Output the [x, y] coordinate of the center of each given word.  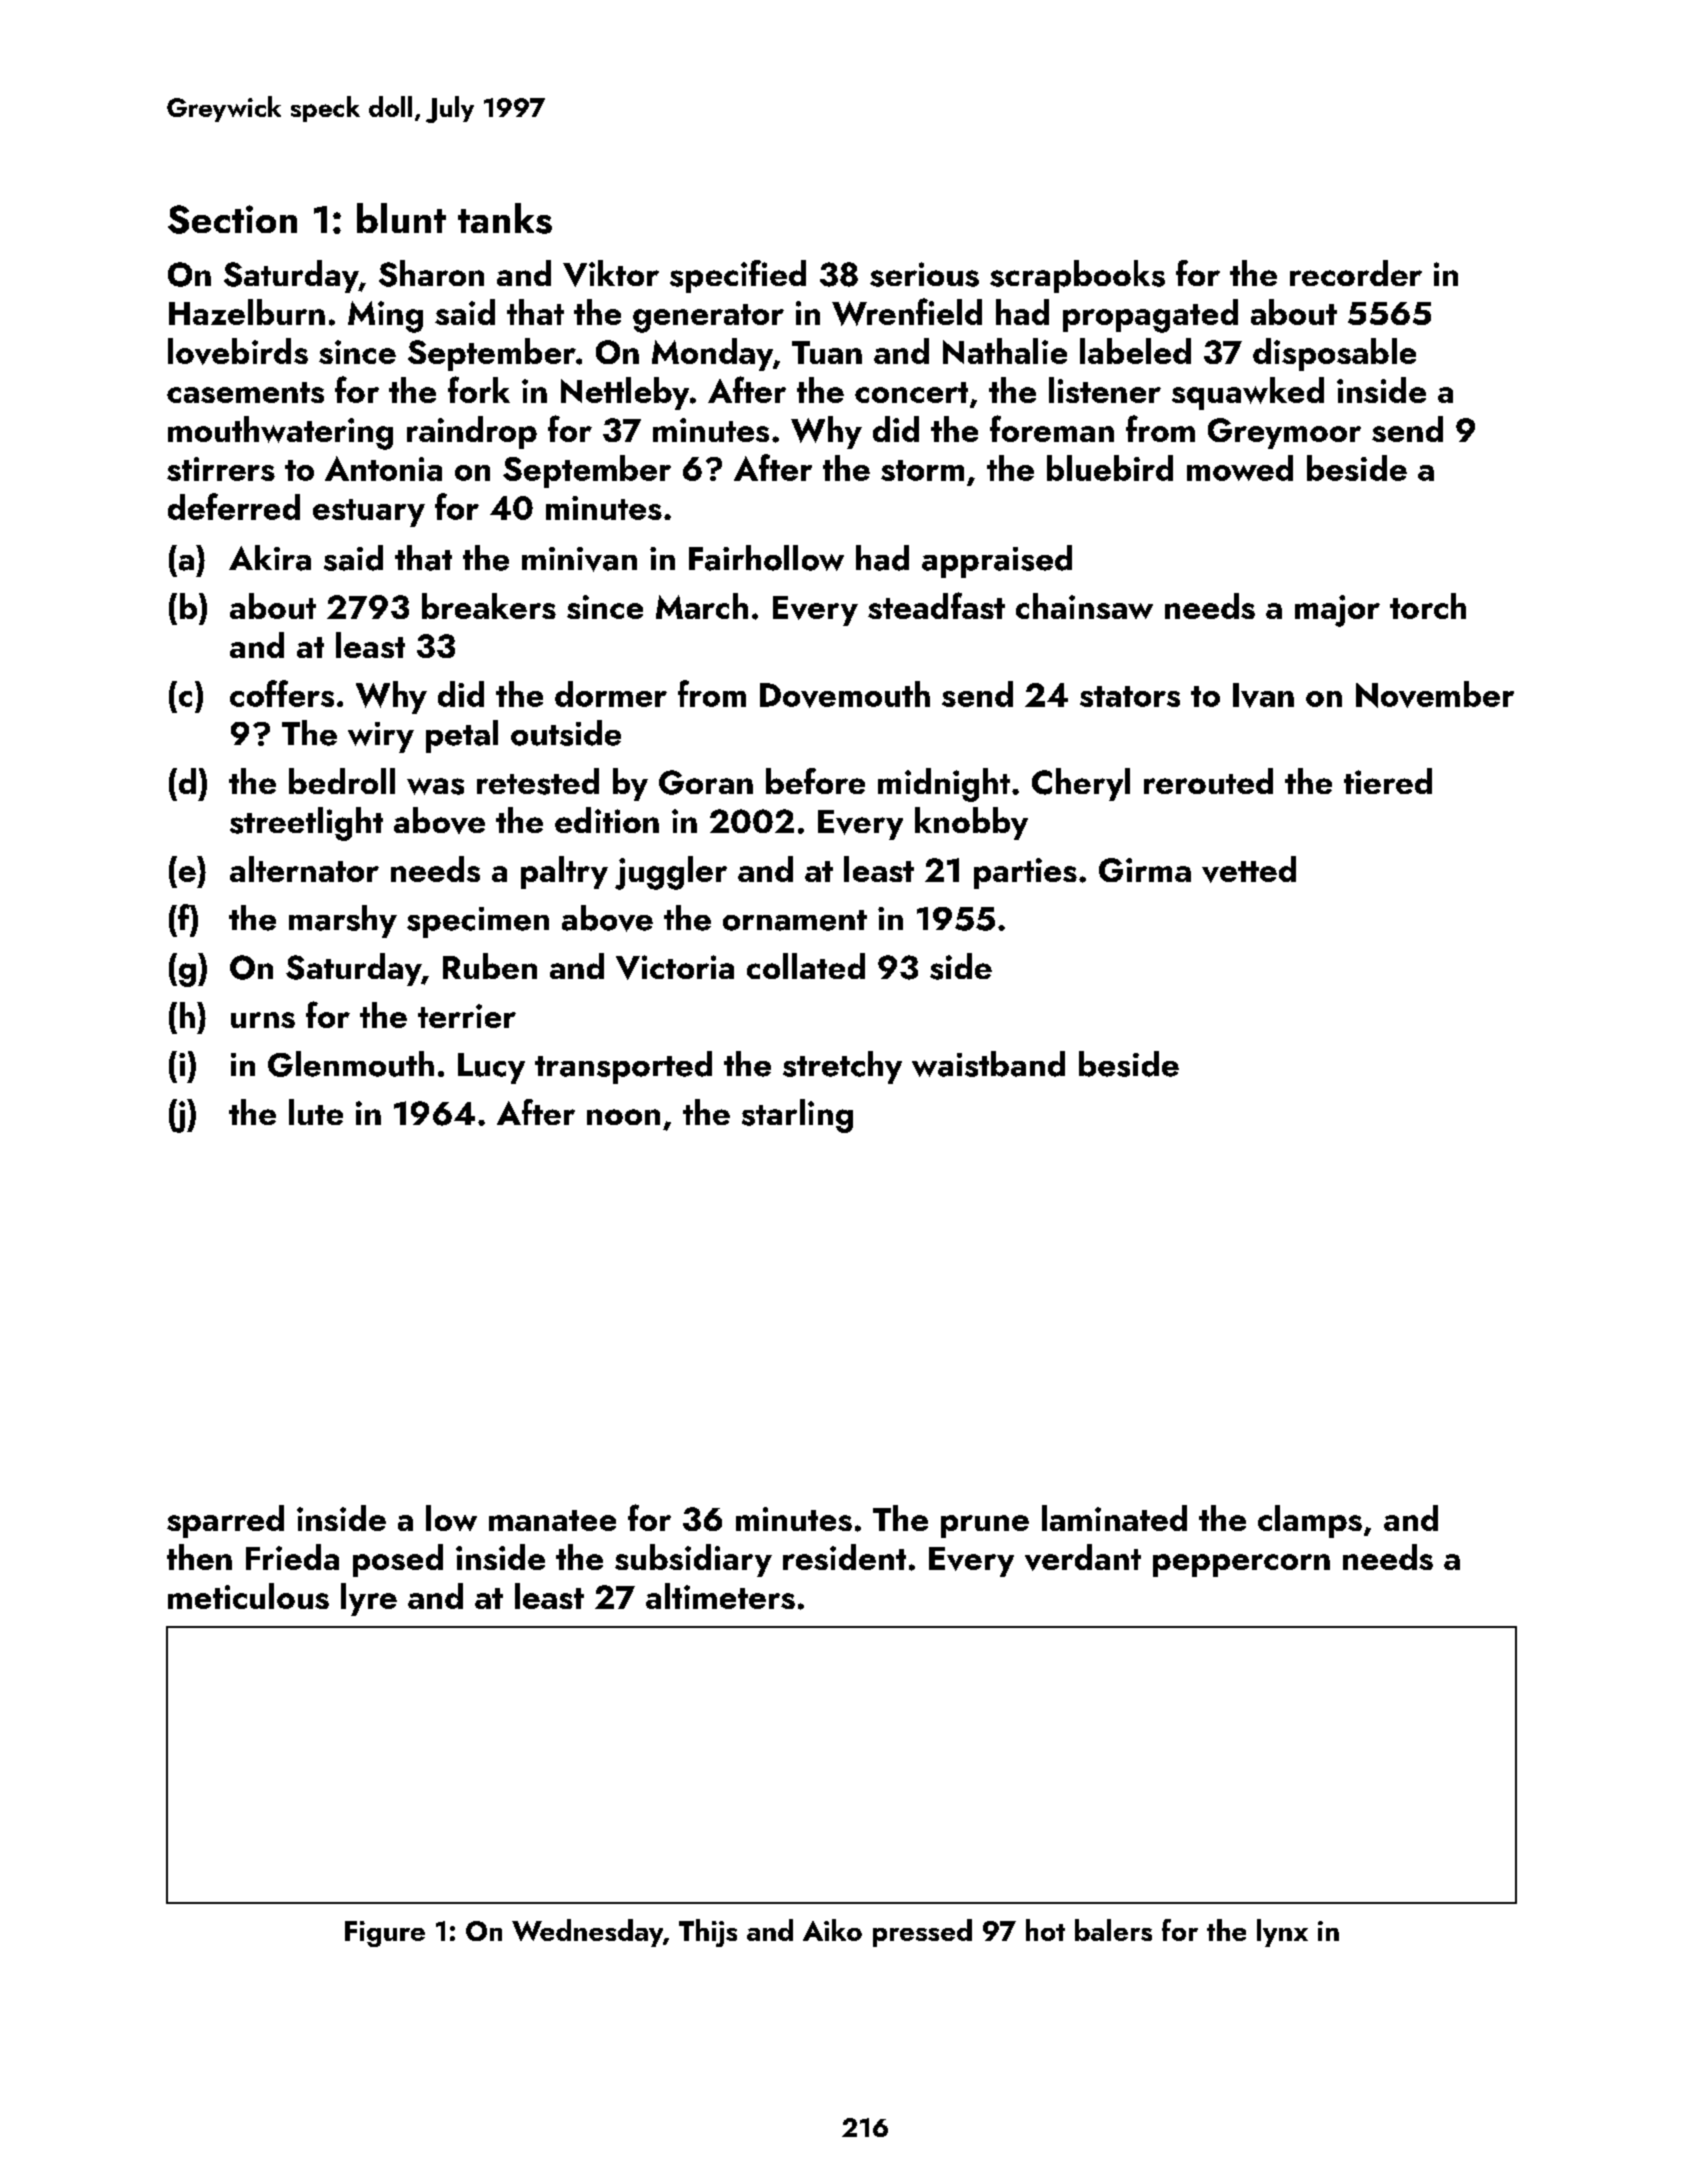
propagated [1150, 316]
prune [985, 1526]
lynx [1282, 1933]
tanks [505, 218]
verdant [1083, 1557]
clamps [1310, 1521]
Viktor [611, 273]
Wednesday [587, 1933]
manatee [552, 1520]
